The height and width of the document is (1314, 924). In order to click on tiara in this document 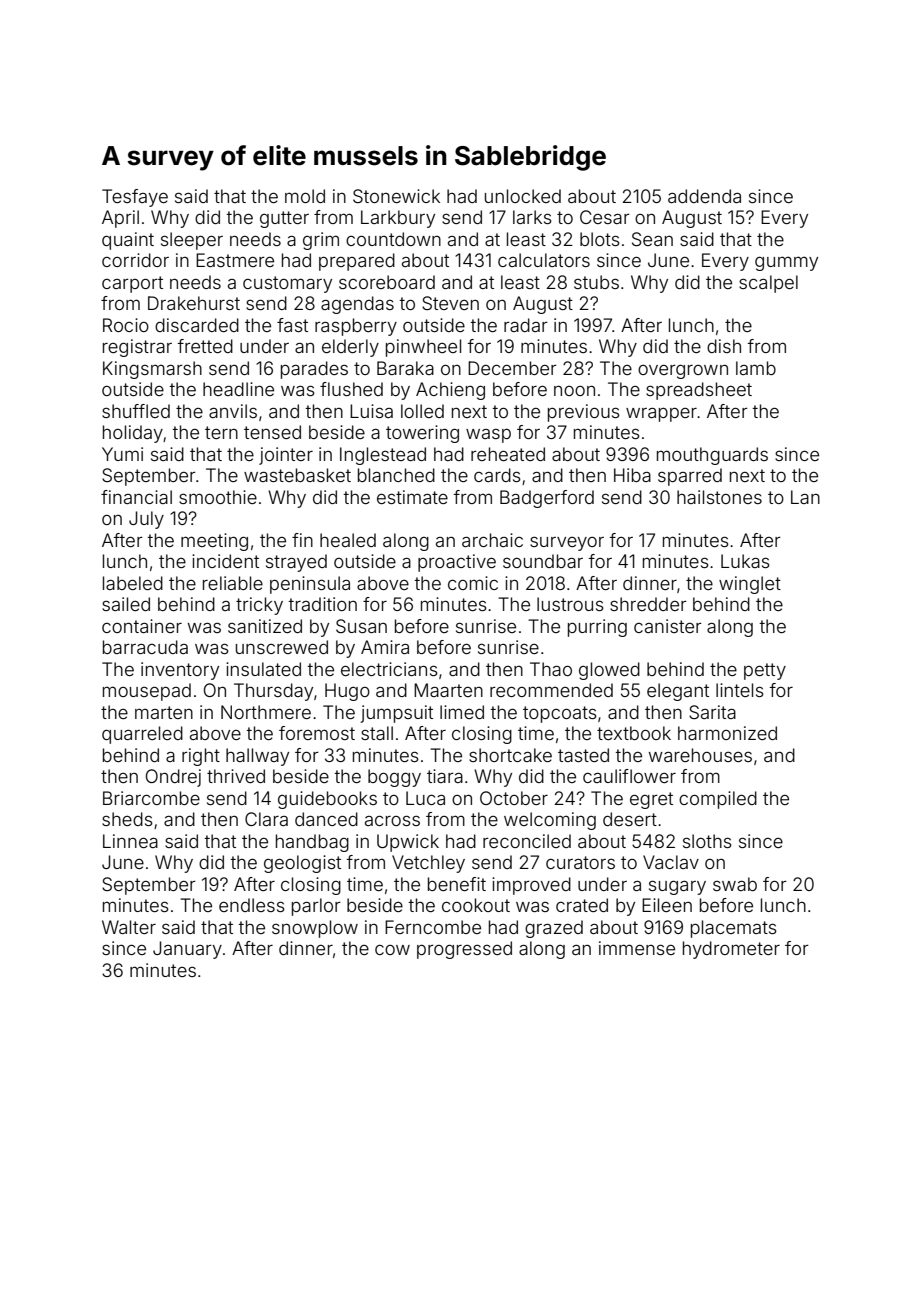, I will do `click(445, 776)`.
